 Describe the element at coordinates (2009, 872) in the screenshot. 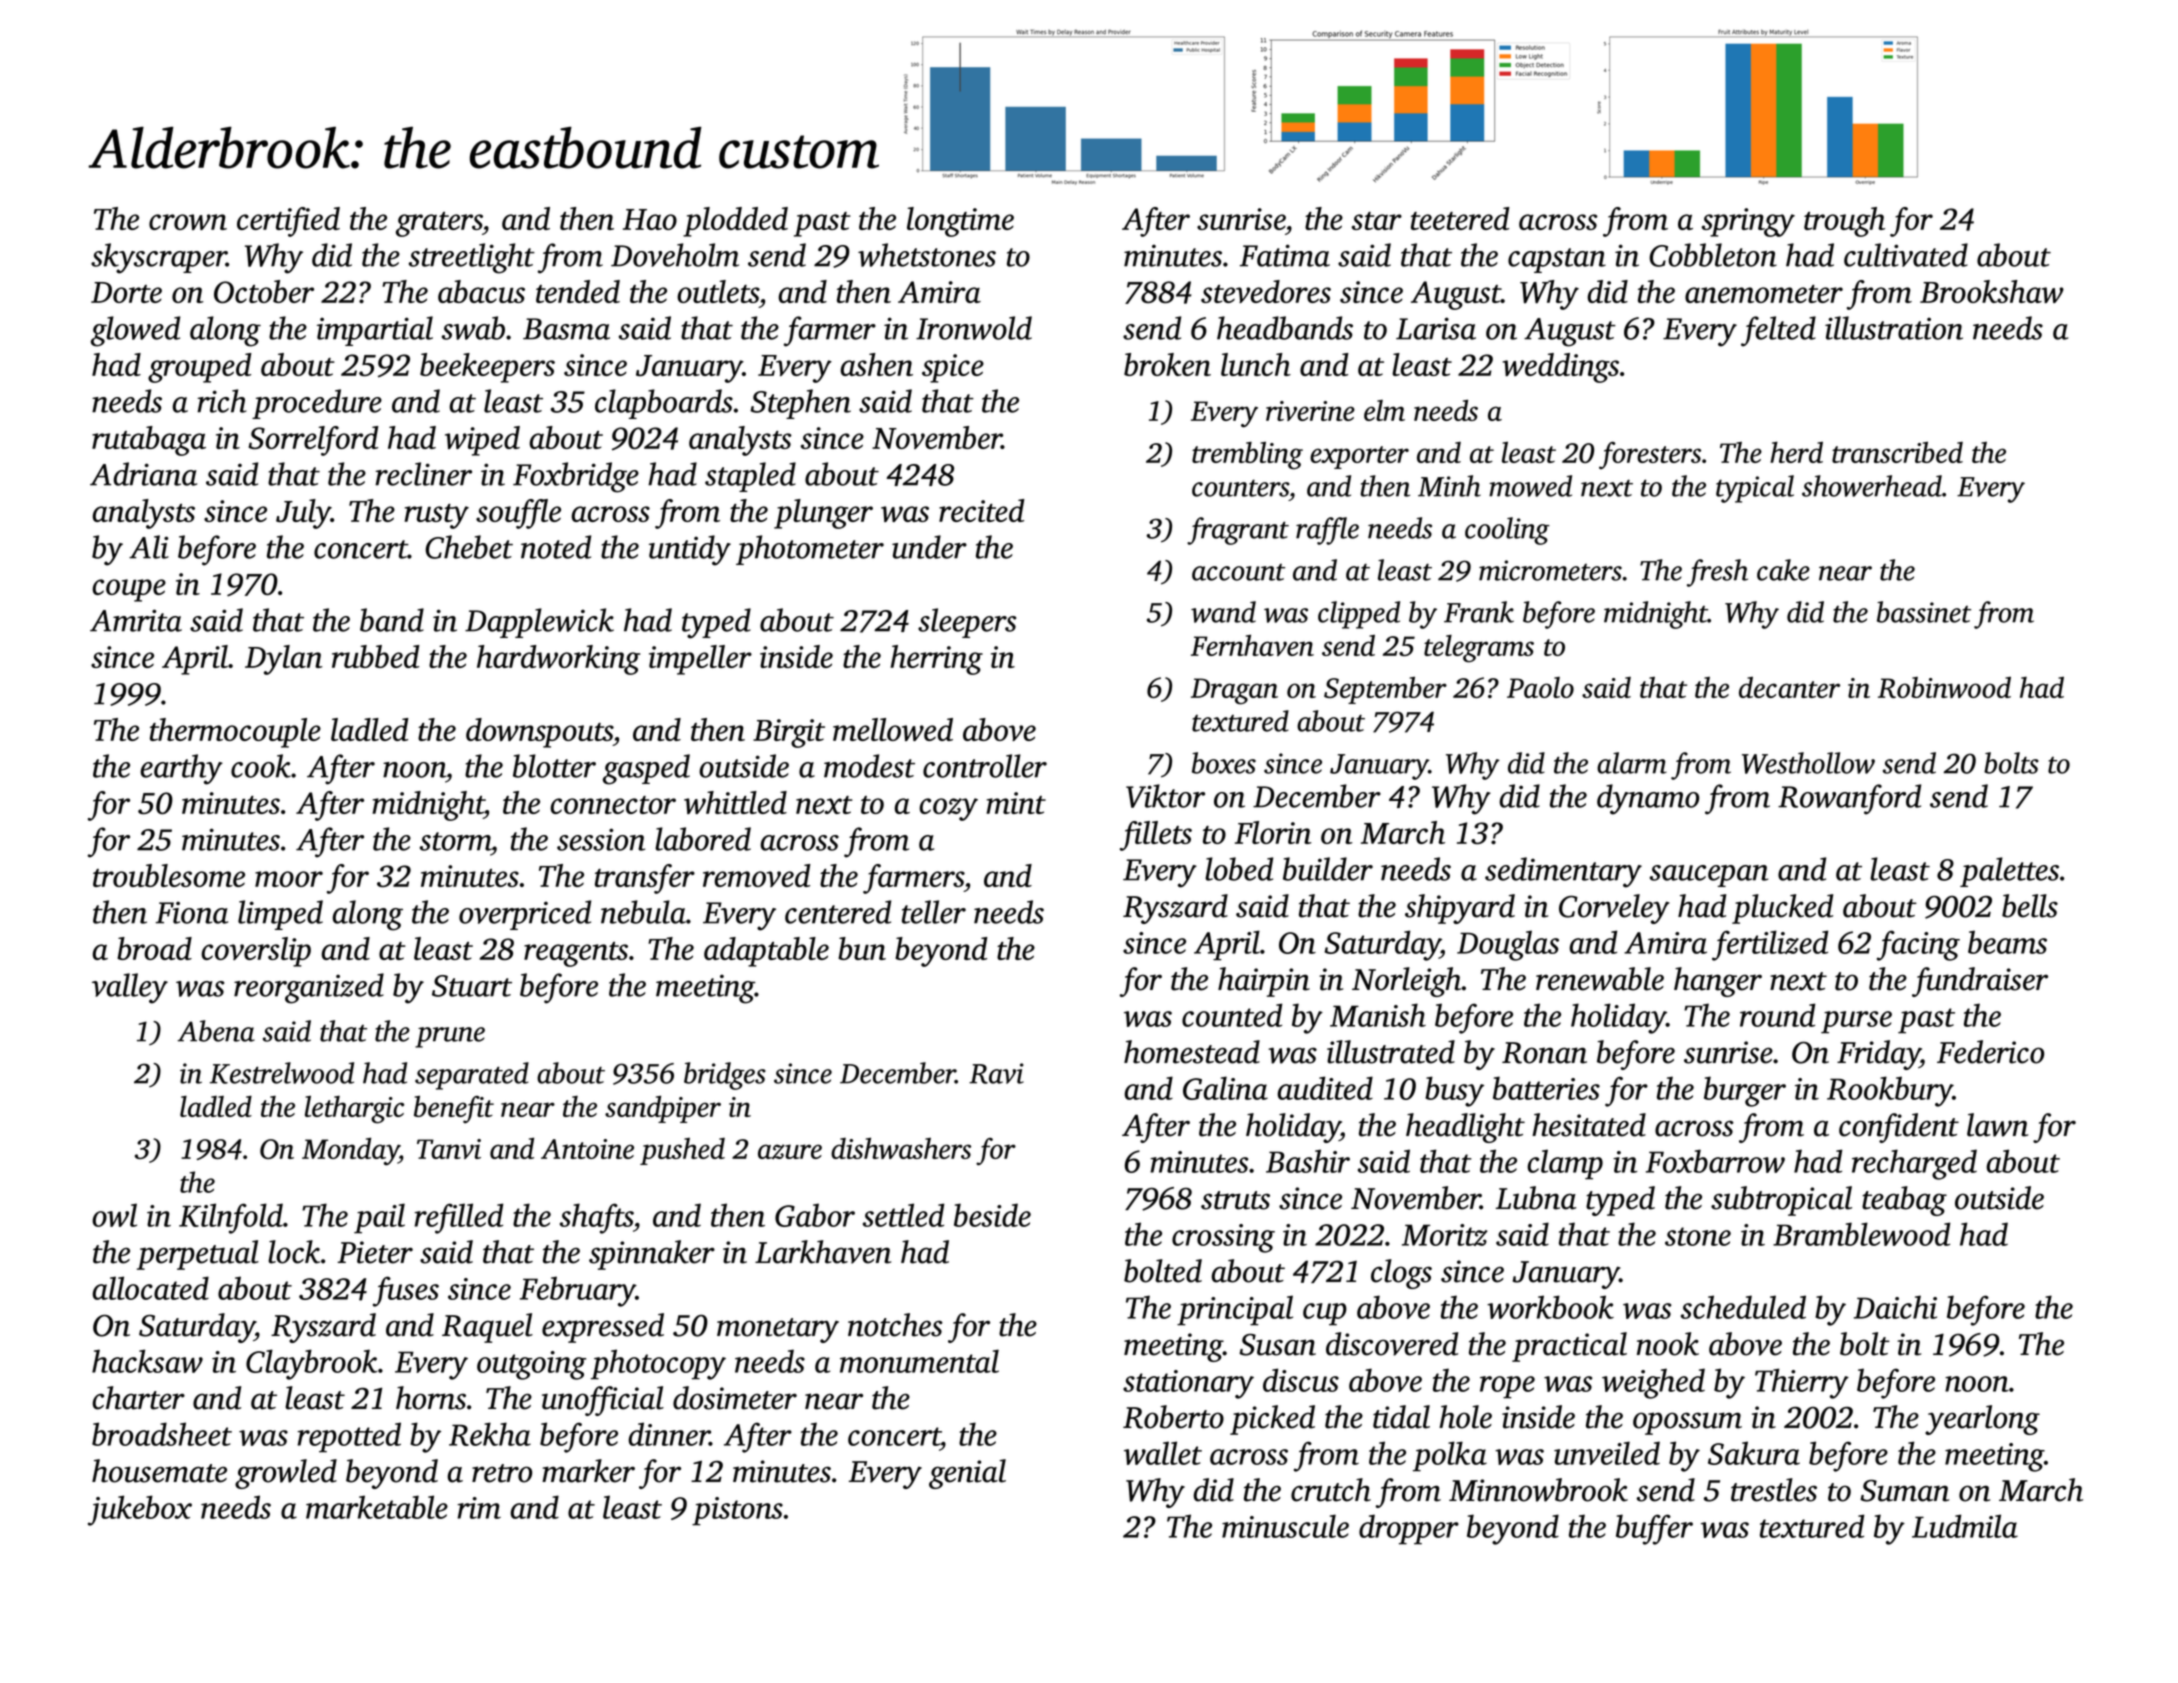

I see `palettes` at that location.
